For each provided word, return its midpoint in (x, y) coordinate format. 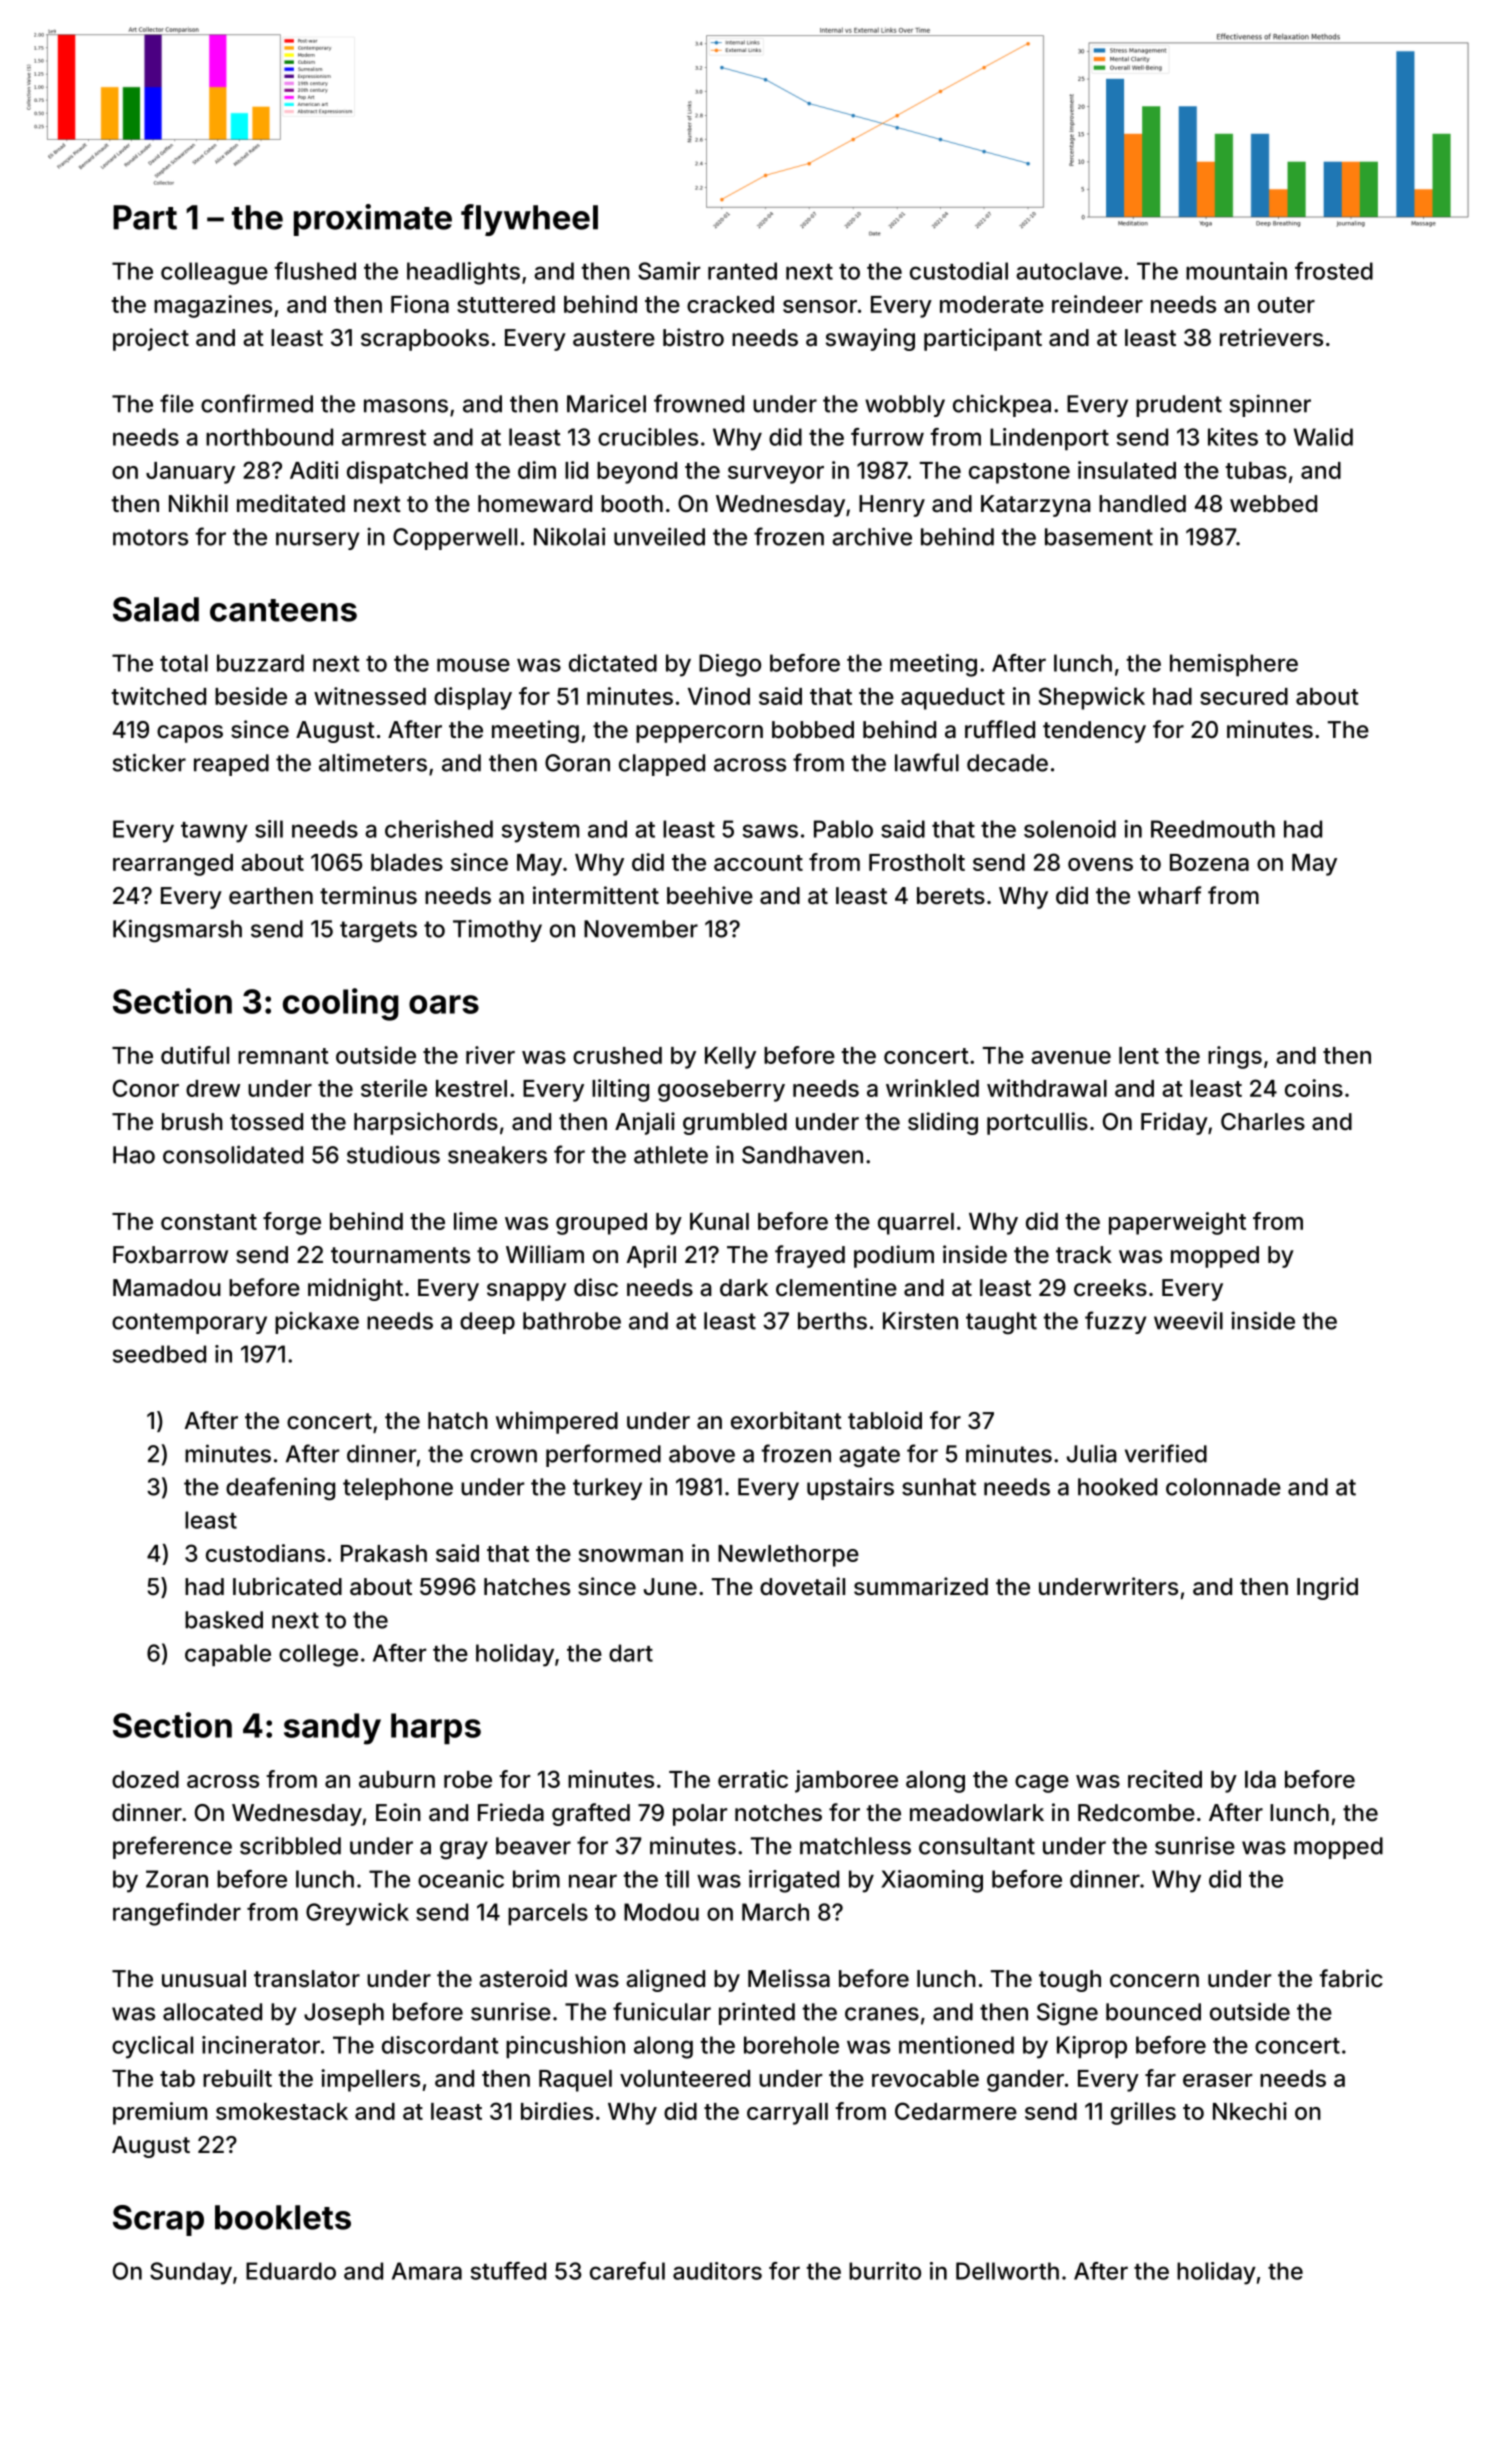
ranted (742, 271)
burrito (885, 2271)
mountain (1236, 271)
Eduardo (291, 2271)
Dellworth (1007, 2271)
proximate (373, 220)
